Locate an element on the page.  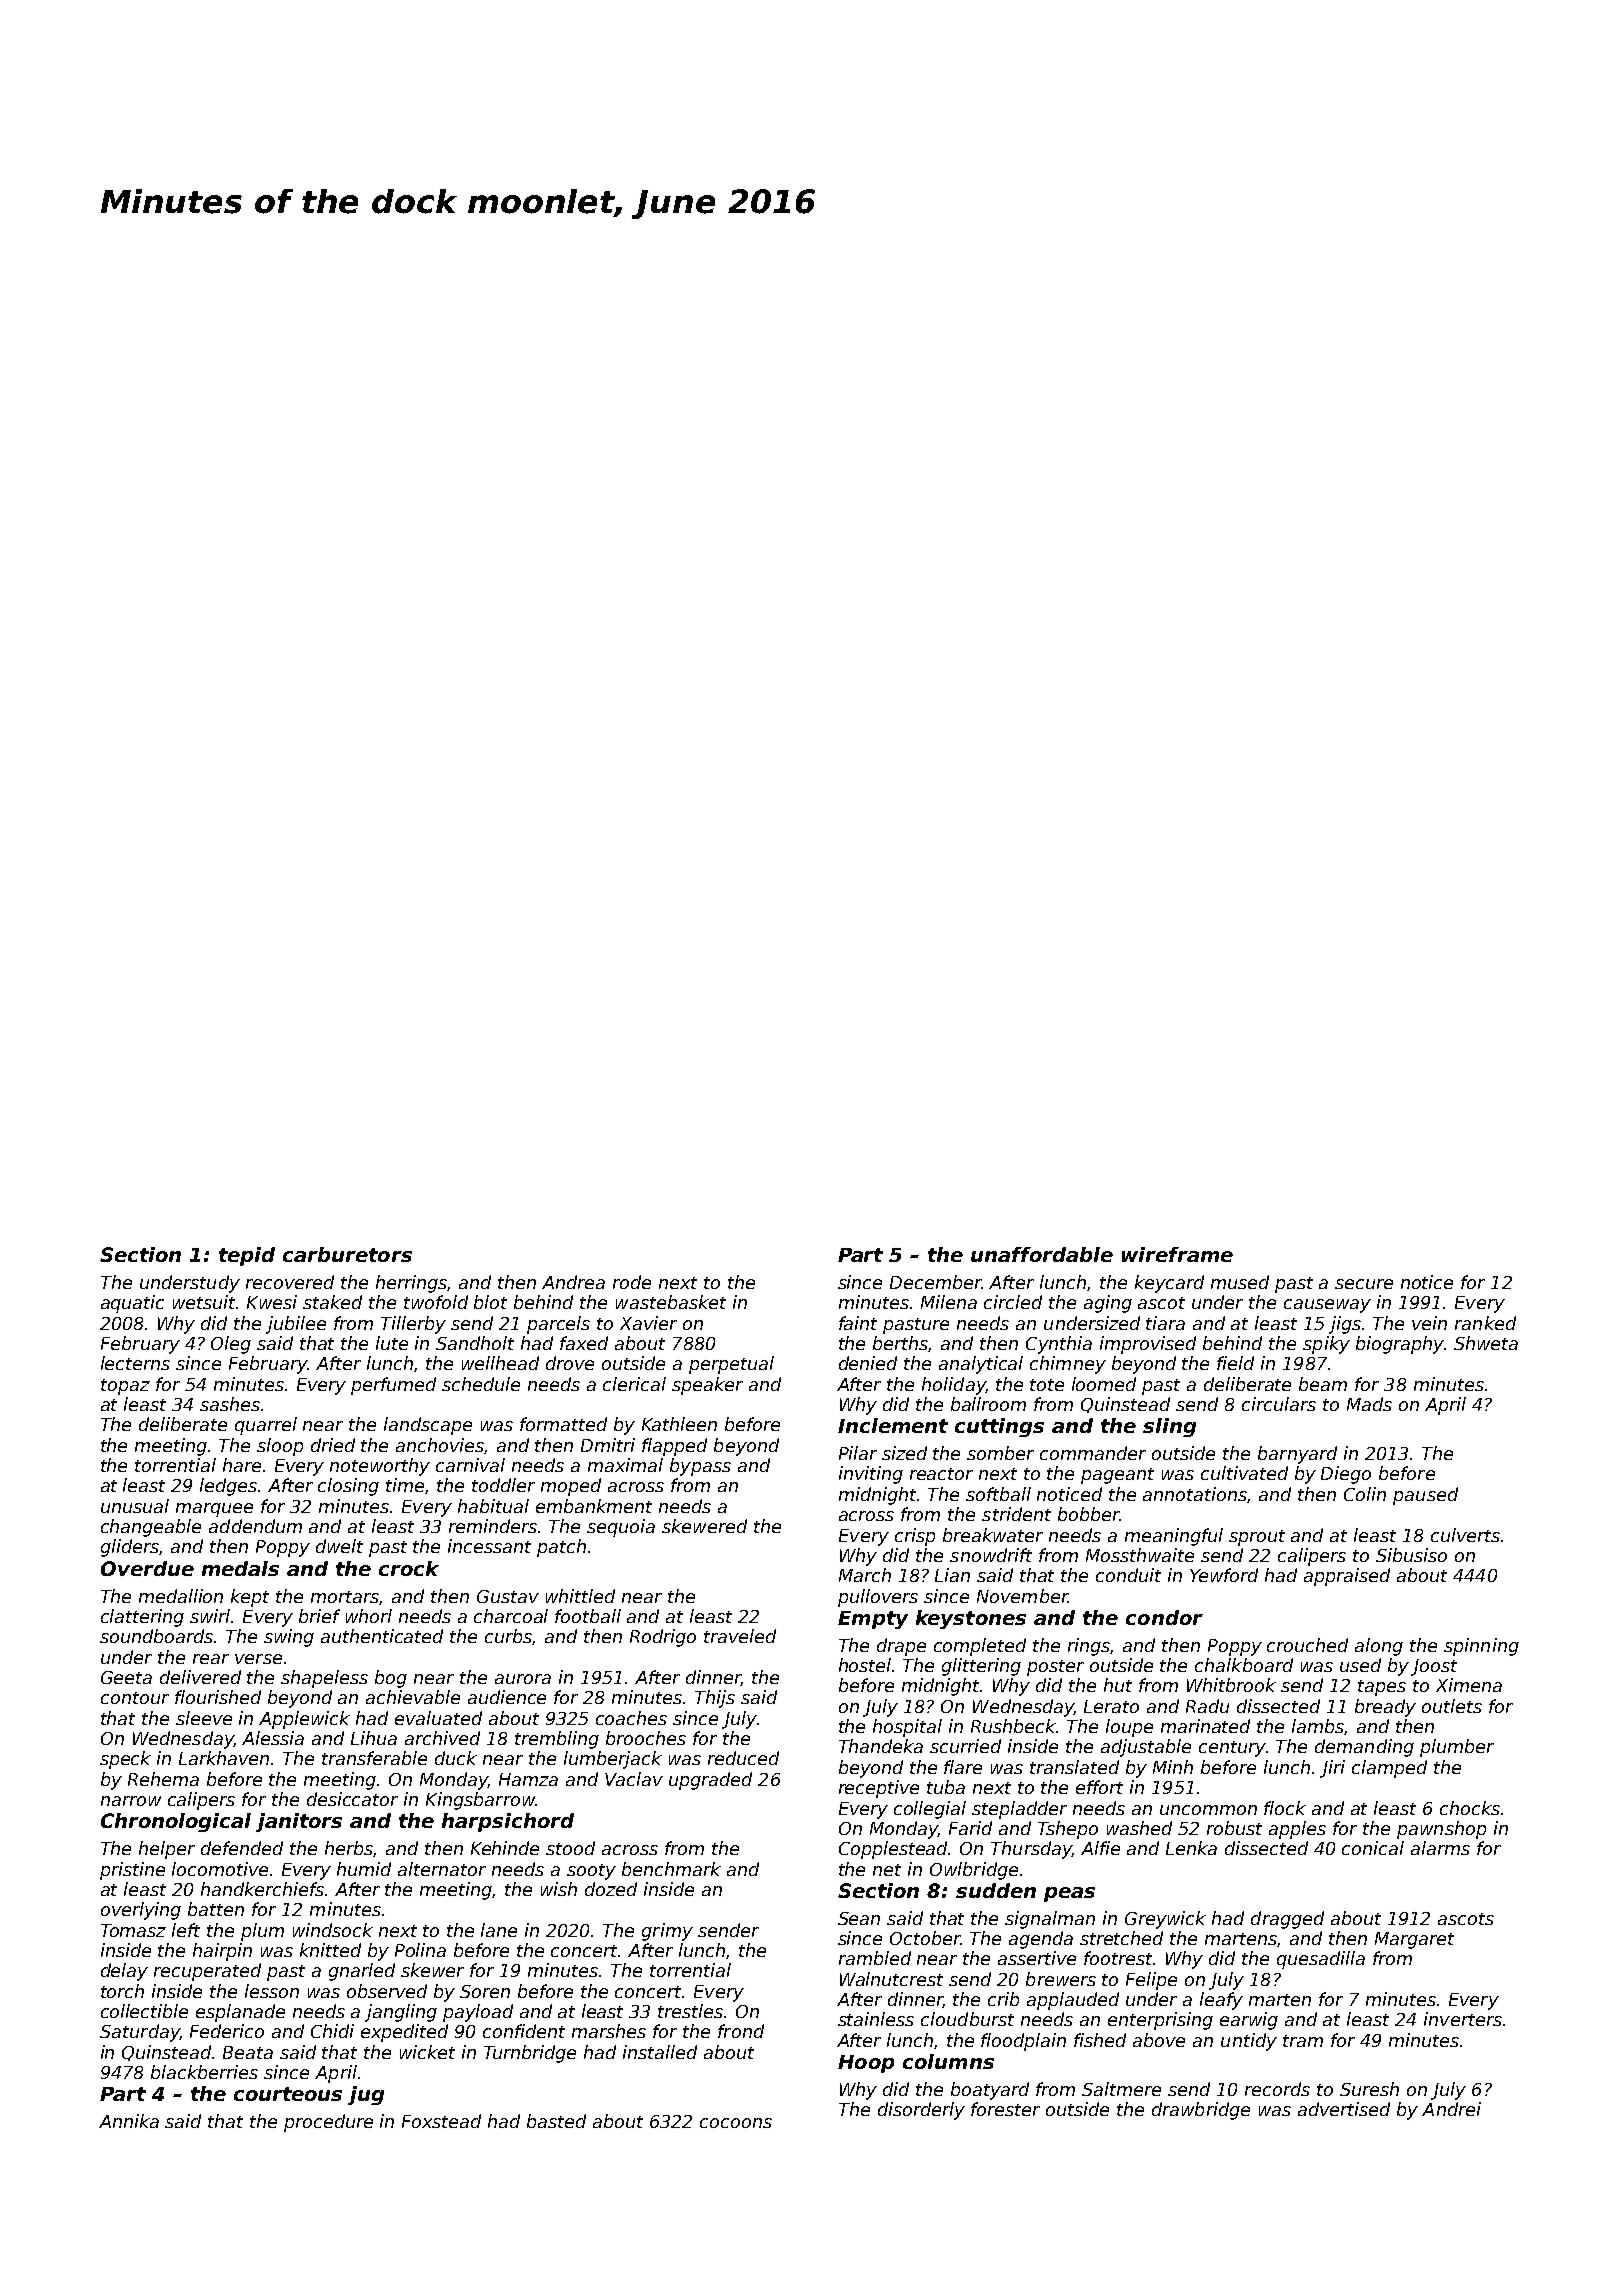
Overdue is located at coordinates (147, 1568).
